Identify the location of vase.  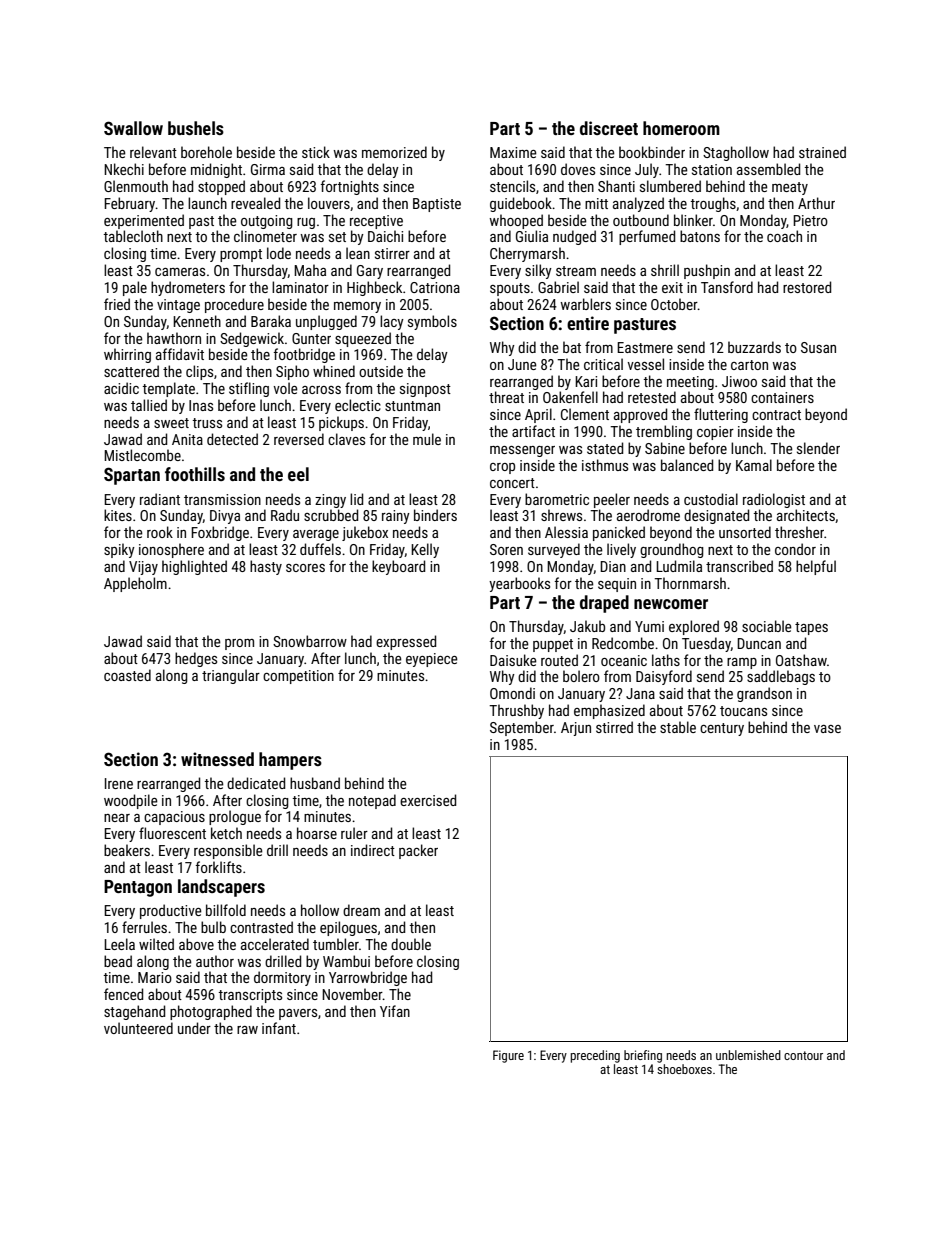
(827, 729).
